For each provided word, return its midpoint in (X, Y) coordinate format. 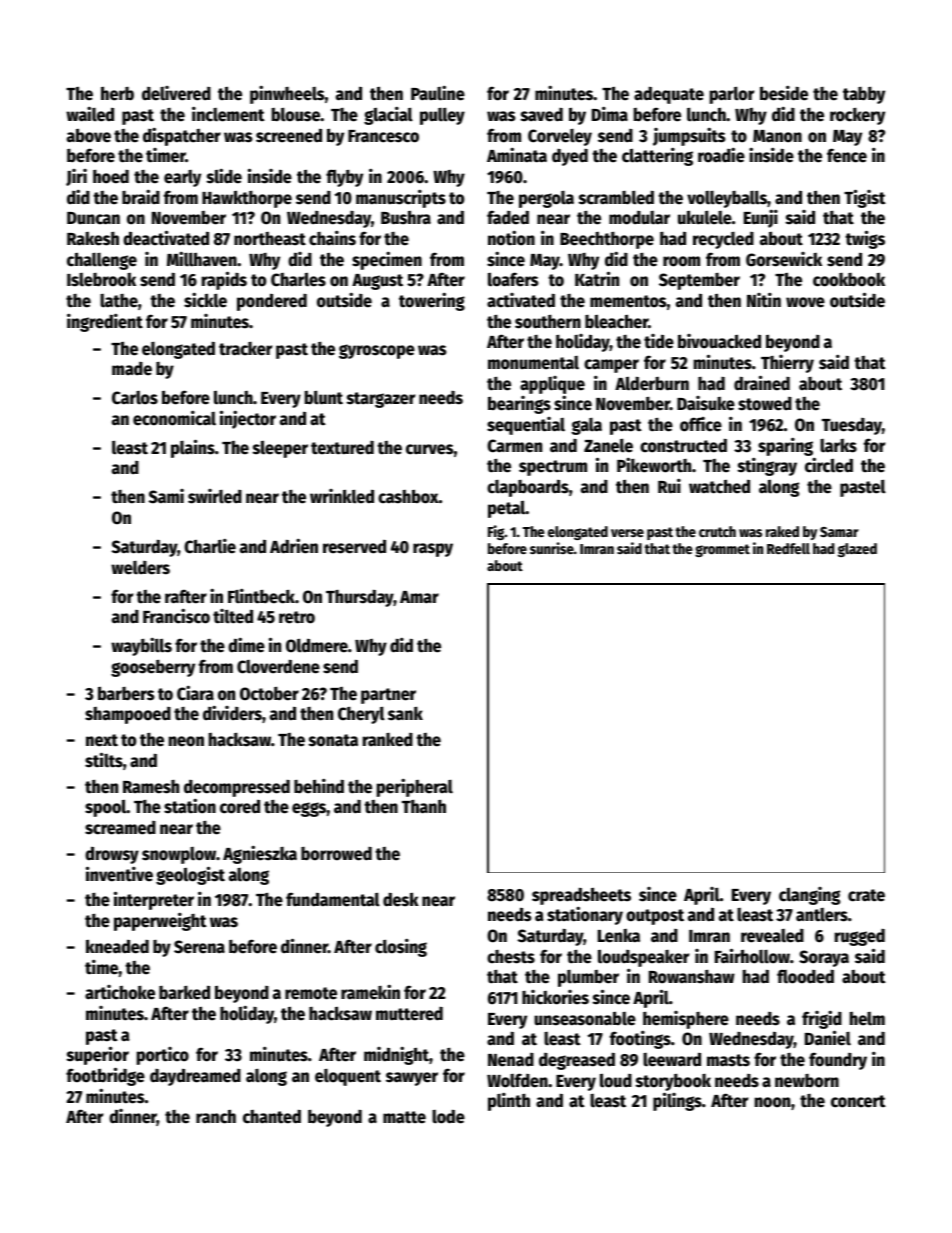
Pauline (438, 93)
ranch (216, 1116)
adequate (669, 95)
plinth (509, 1101)
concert (858, 1101)
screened (289, 135)
